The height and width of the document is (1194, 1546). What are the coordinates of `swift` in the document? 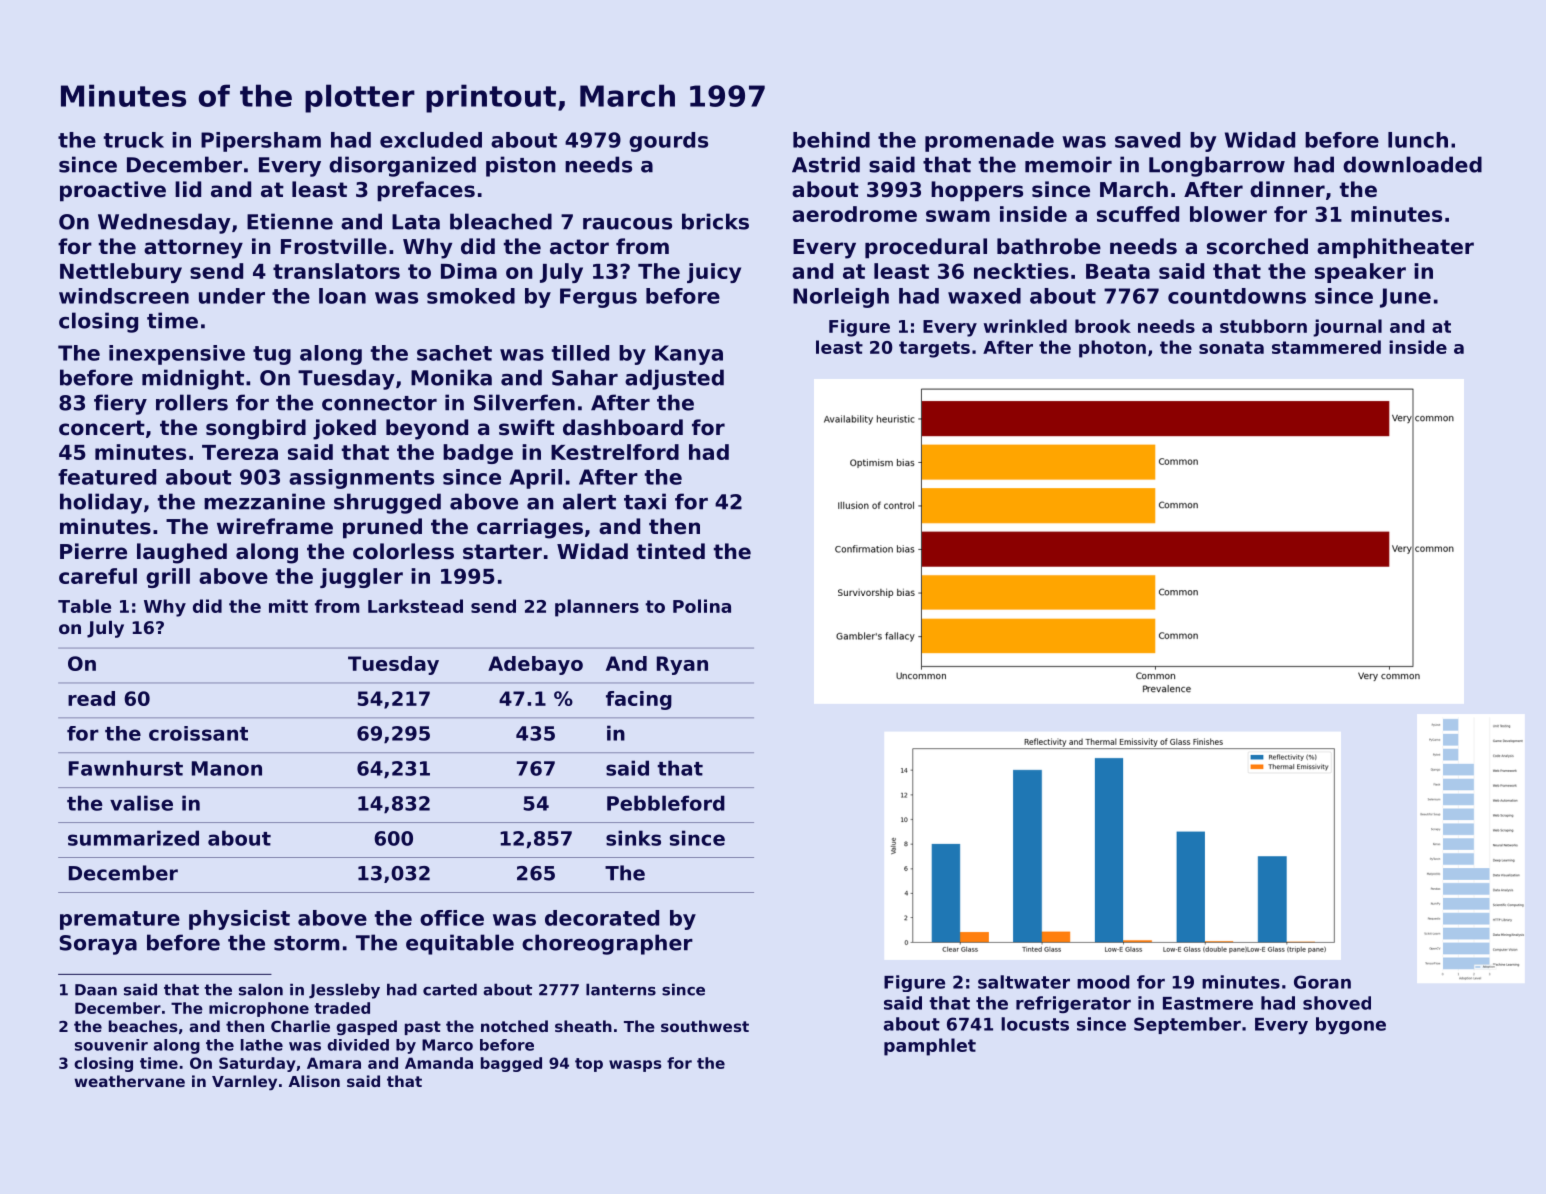 It's located at (527, 427).
